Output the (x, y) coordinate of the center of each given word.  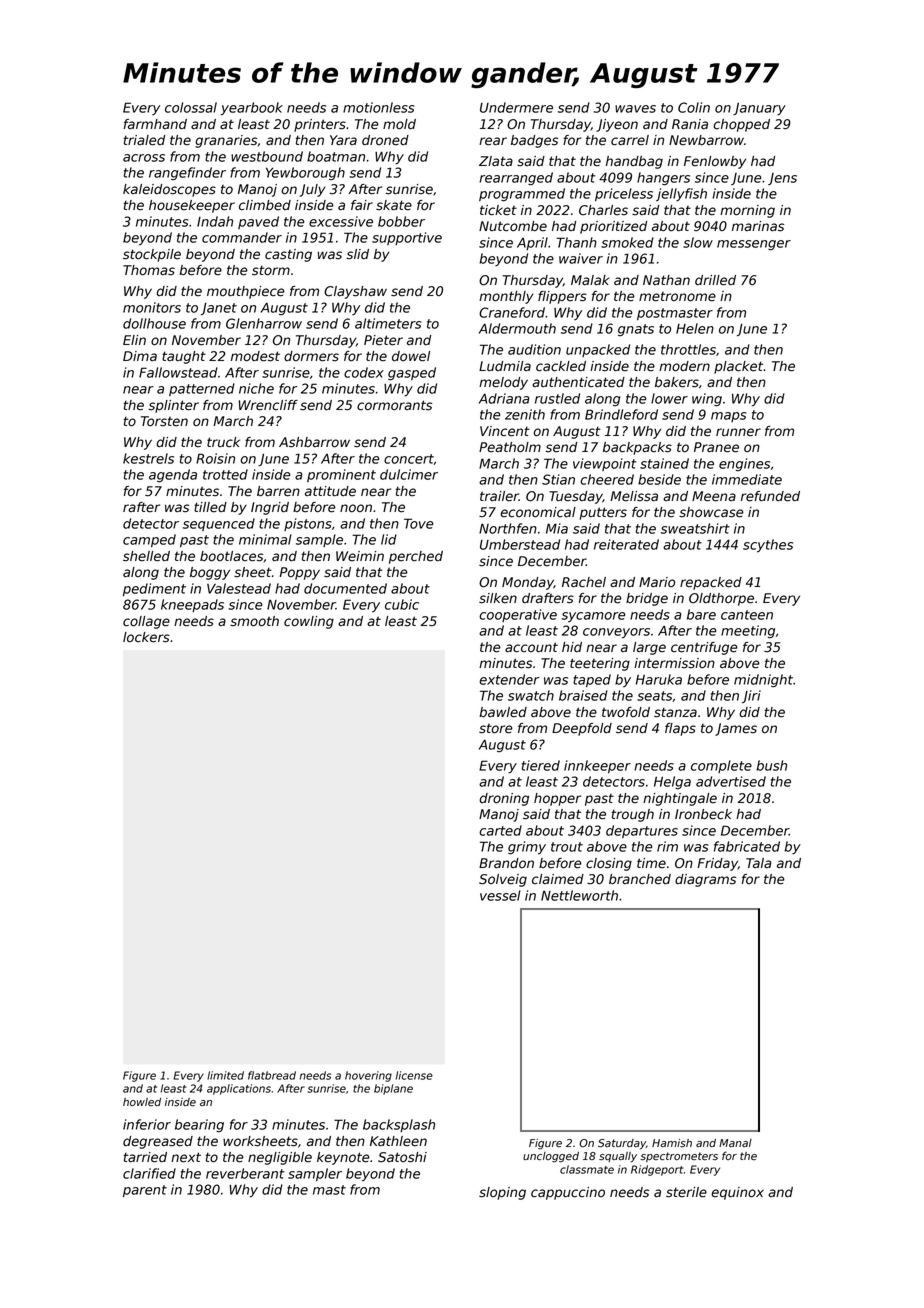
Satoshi (402, 1157)
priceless (624, 194)
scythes (768, 546)
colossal (191, 107)
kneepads (192, 605)
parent (145, 1191)
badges (534, 141)
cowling (309, 622)
